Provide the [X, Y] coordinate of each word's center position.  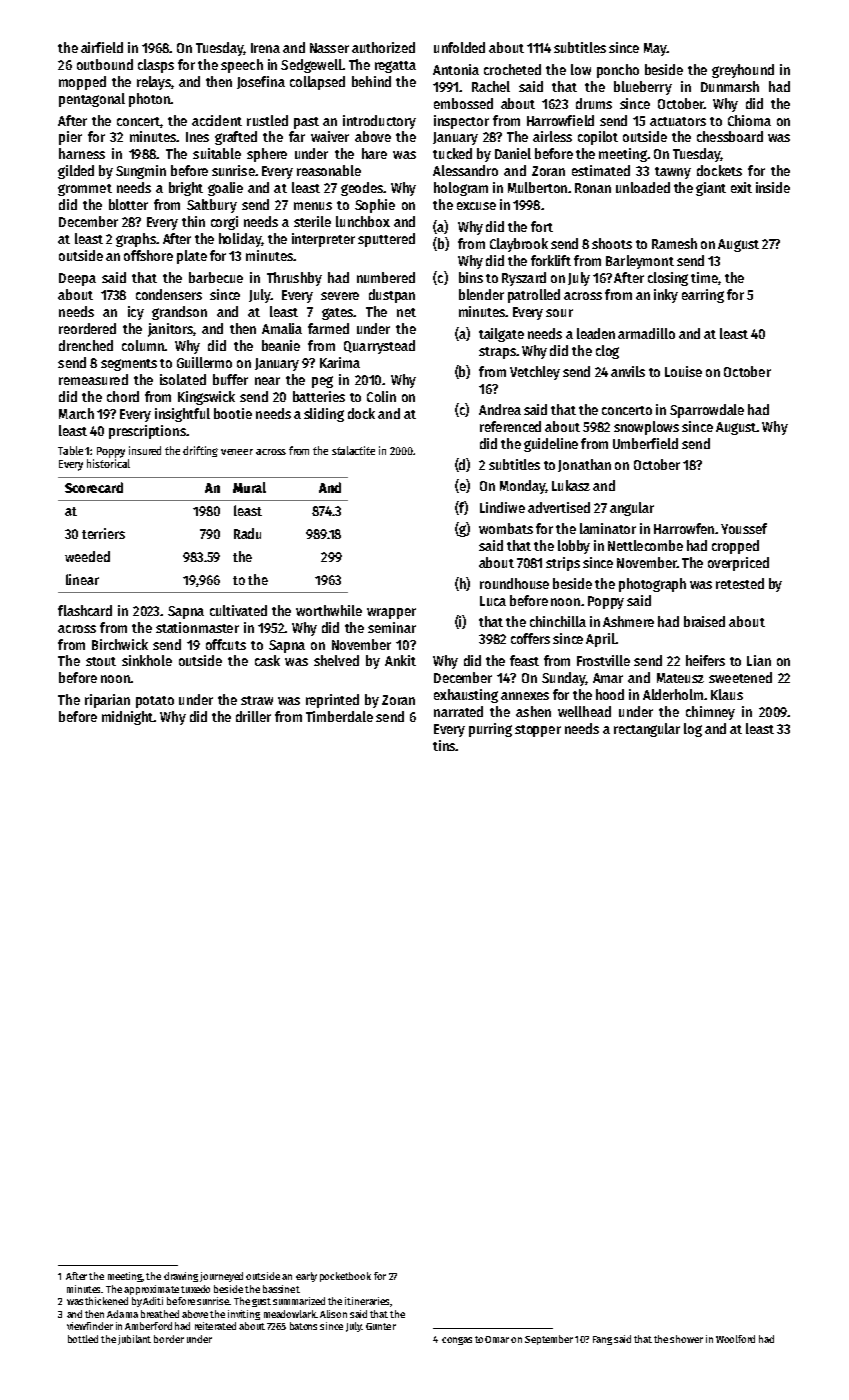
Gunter [381, 1326]
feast [524, 660]
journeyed [221, 1277]
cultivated [238, 610]
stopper [538, 731]
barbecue [216, 277]
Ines [197, 137]
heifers [705, 660]
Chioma [749, 120]
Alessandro [465, 170]
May [655, 49]
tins [444, 745]
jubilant [134, 1340]
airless [552, 136]
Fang [602, 1340]
